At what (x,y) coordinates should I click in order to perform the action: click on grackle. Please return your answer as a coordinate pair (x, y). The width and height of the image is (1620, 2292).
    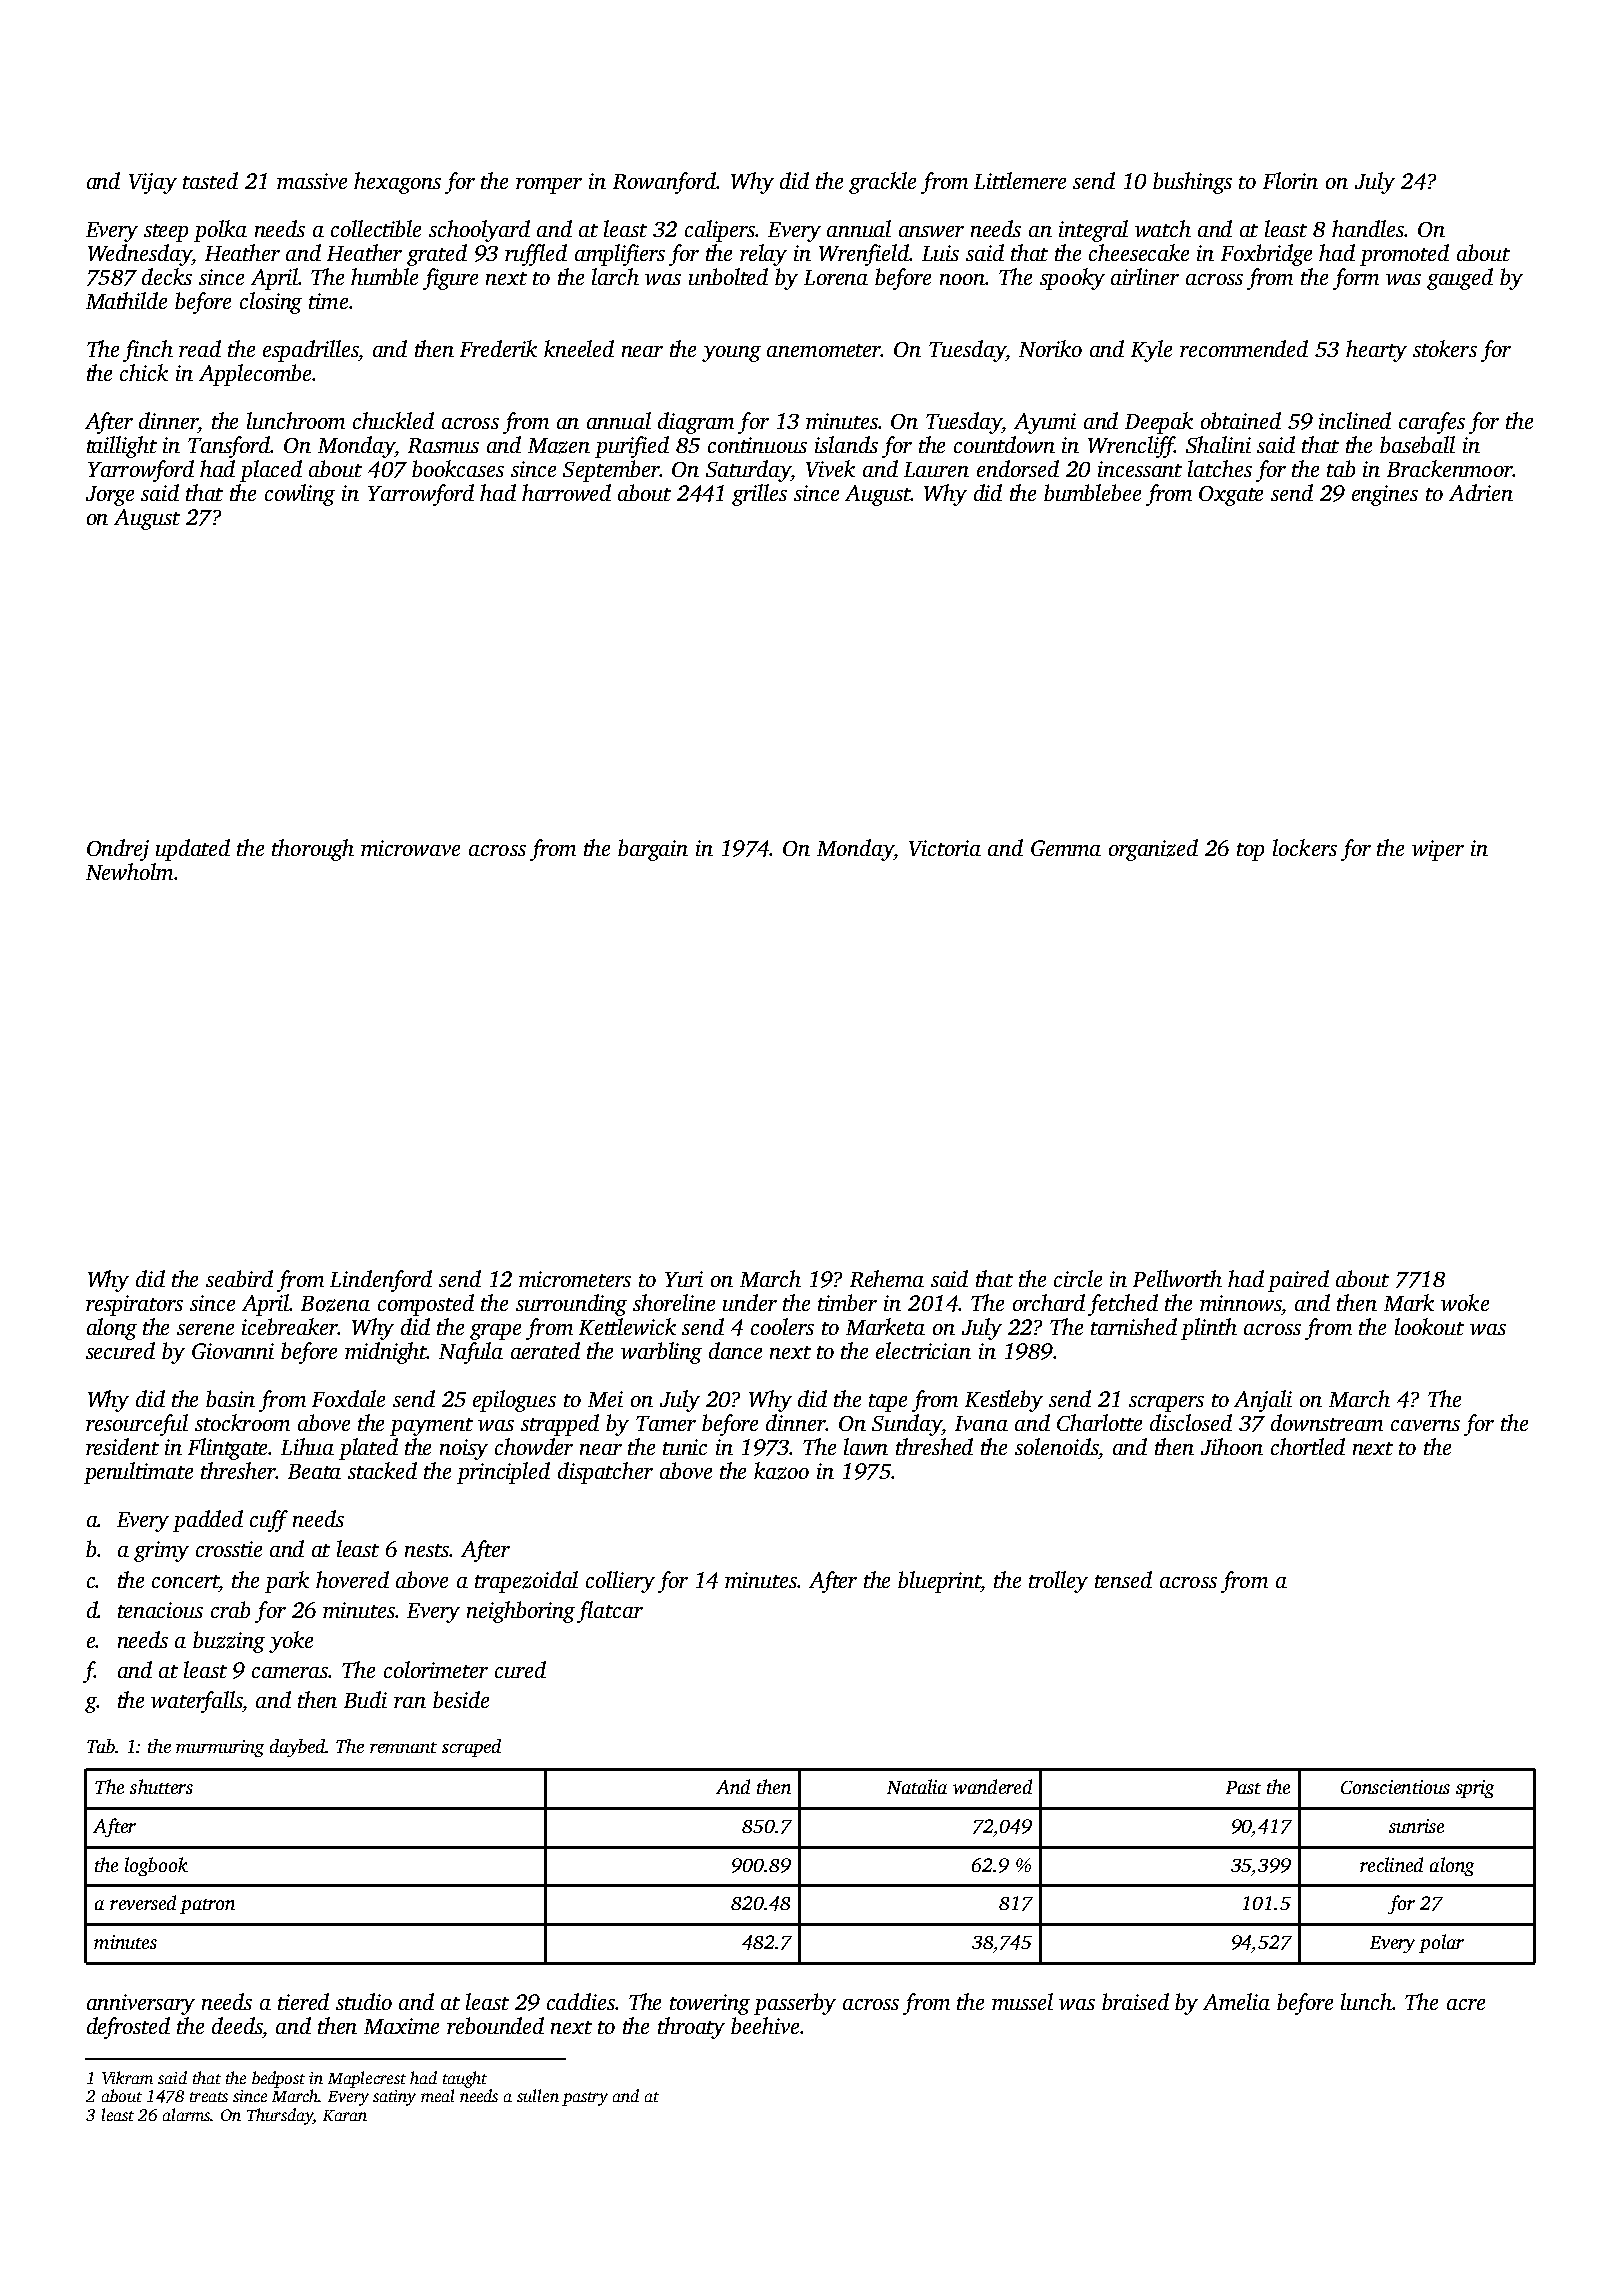
    Looking at the image, I should click on (882, 183).
